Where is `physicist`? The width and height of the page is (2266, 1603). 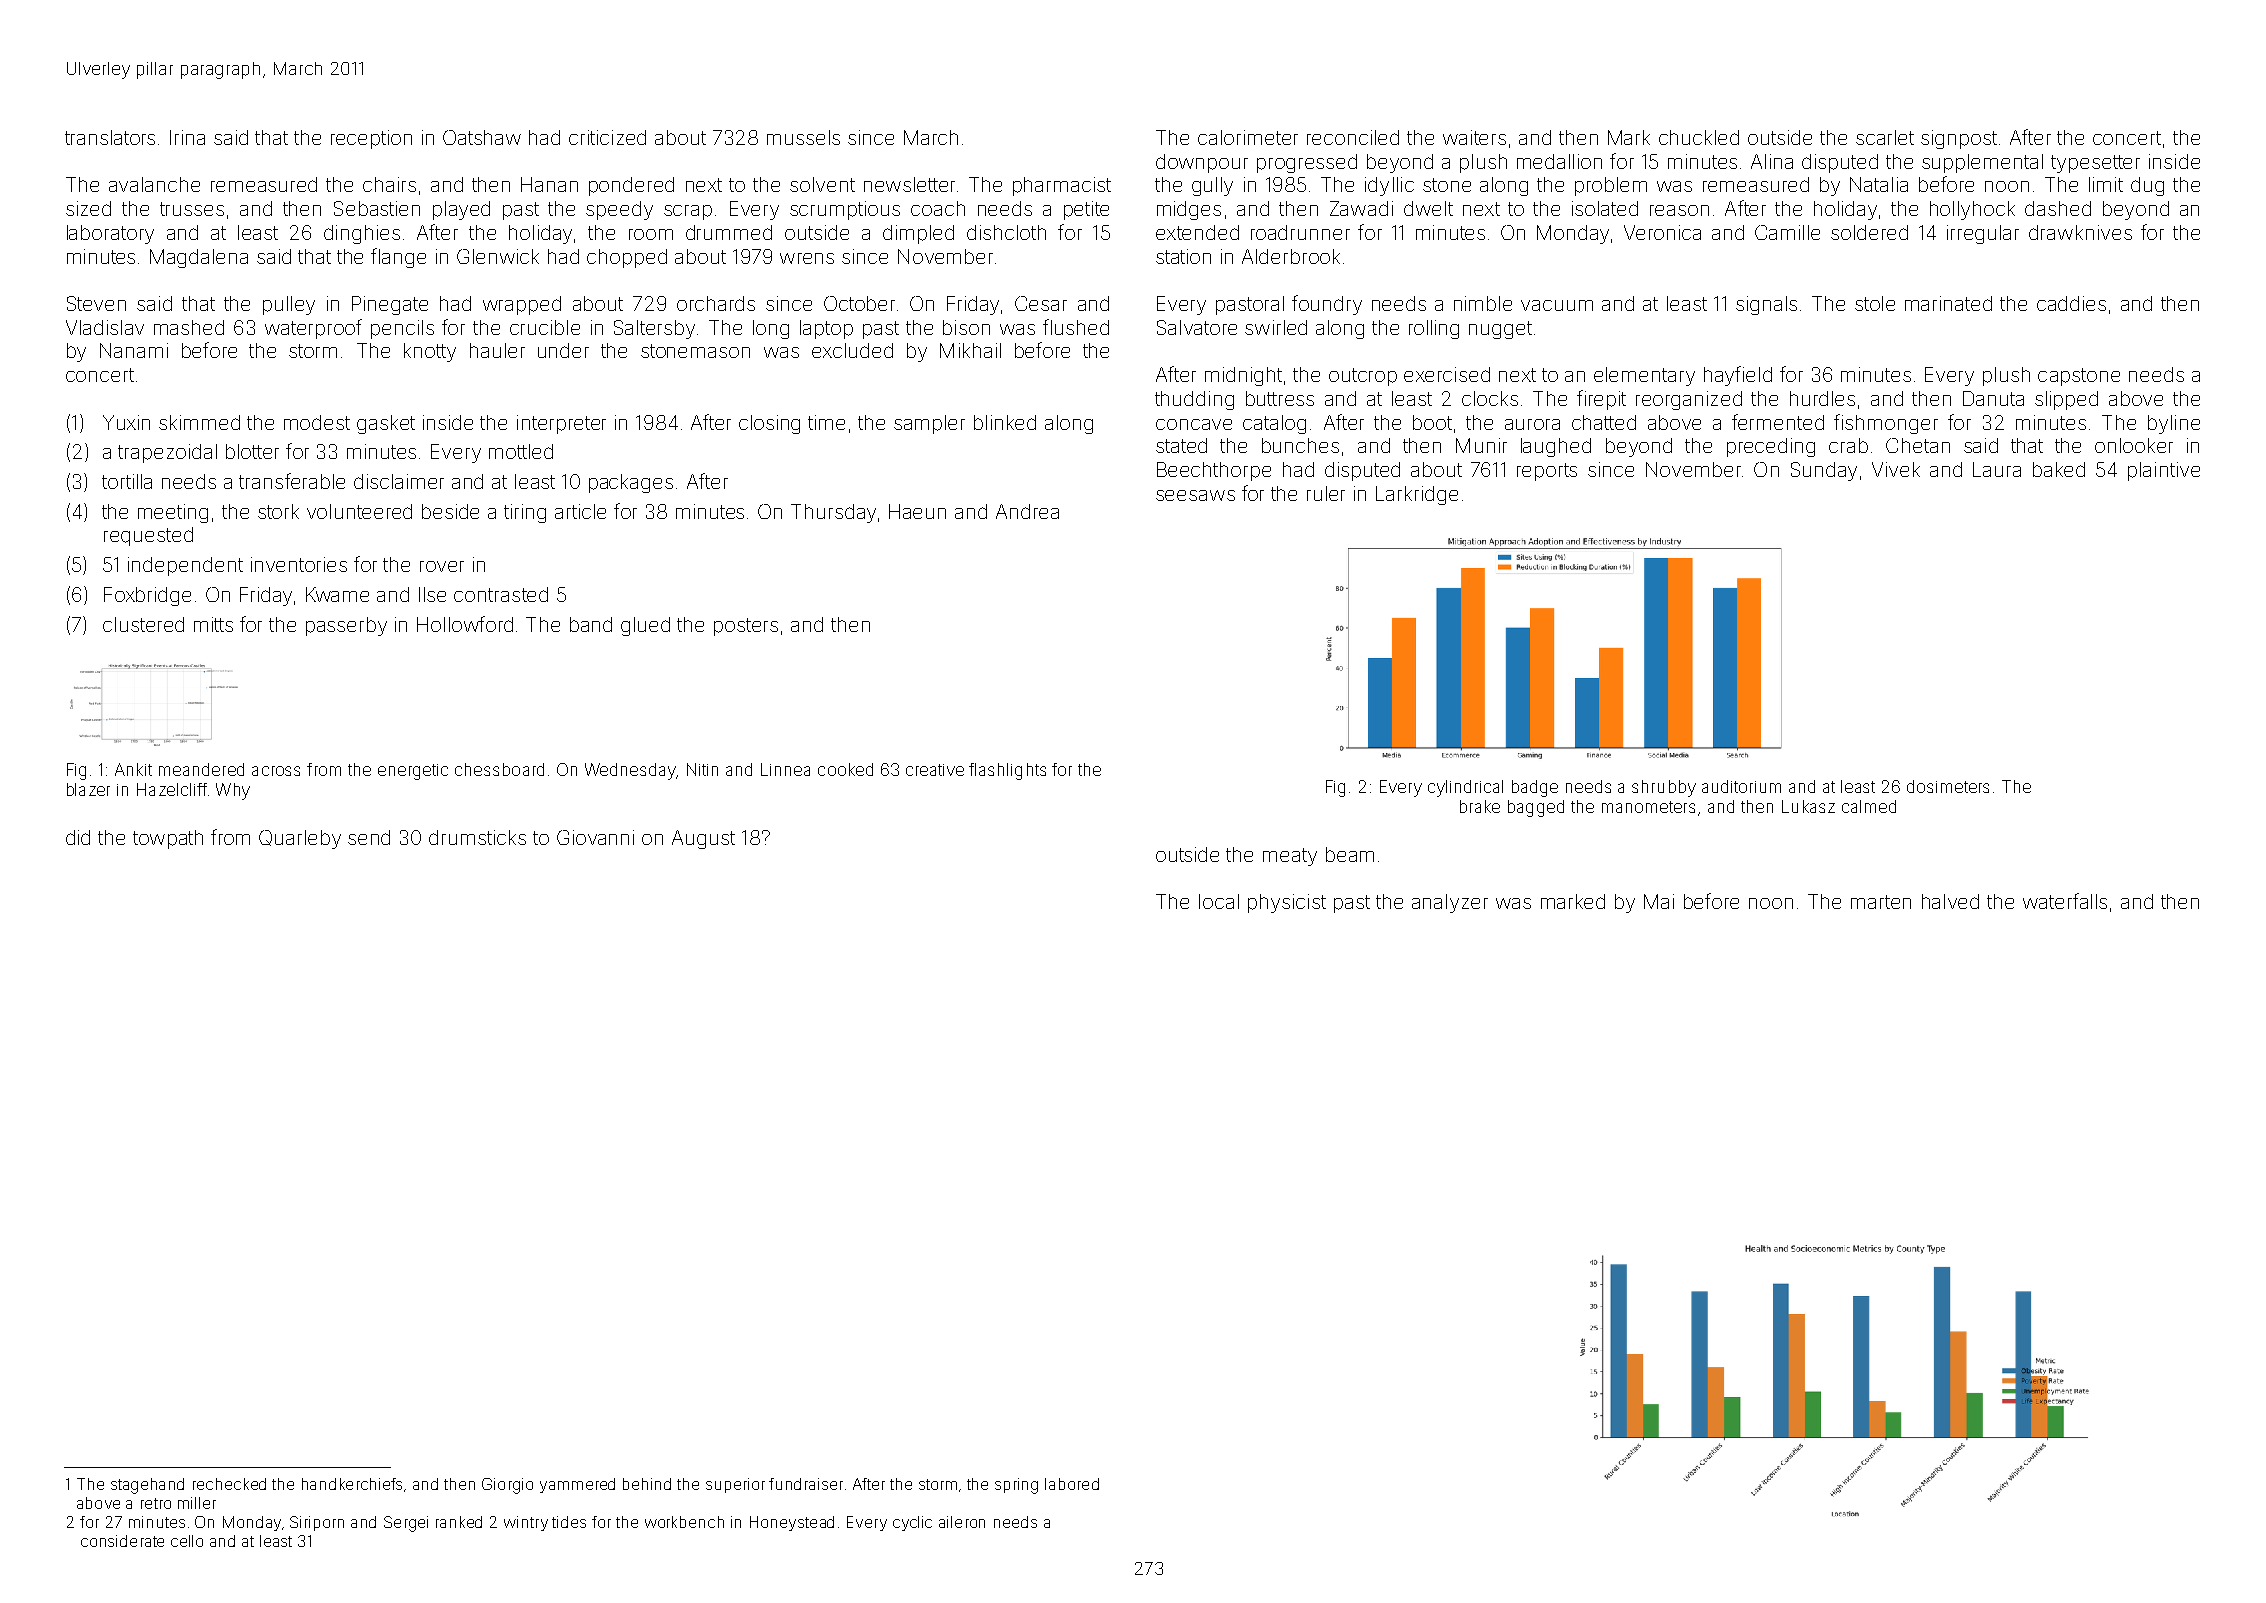 physicist is located at coordinates (1287, 903).
